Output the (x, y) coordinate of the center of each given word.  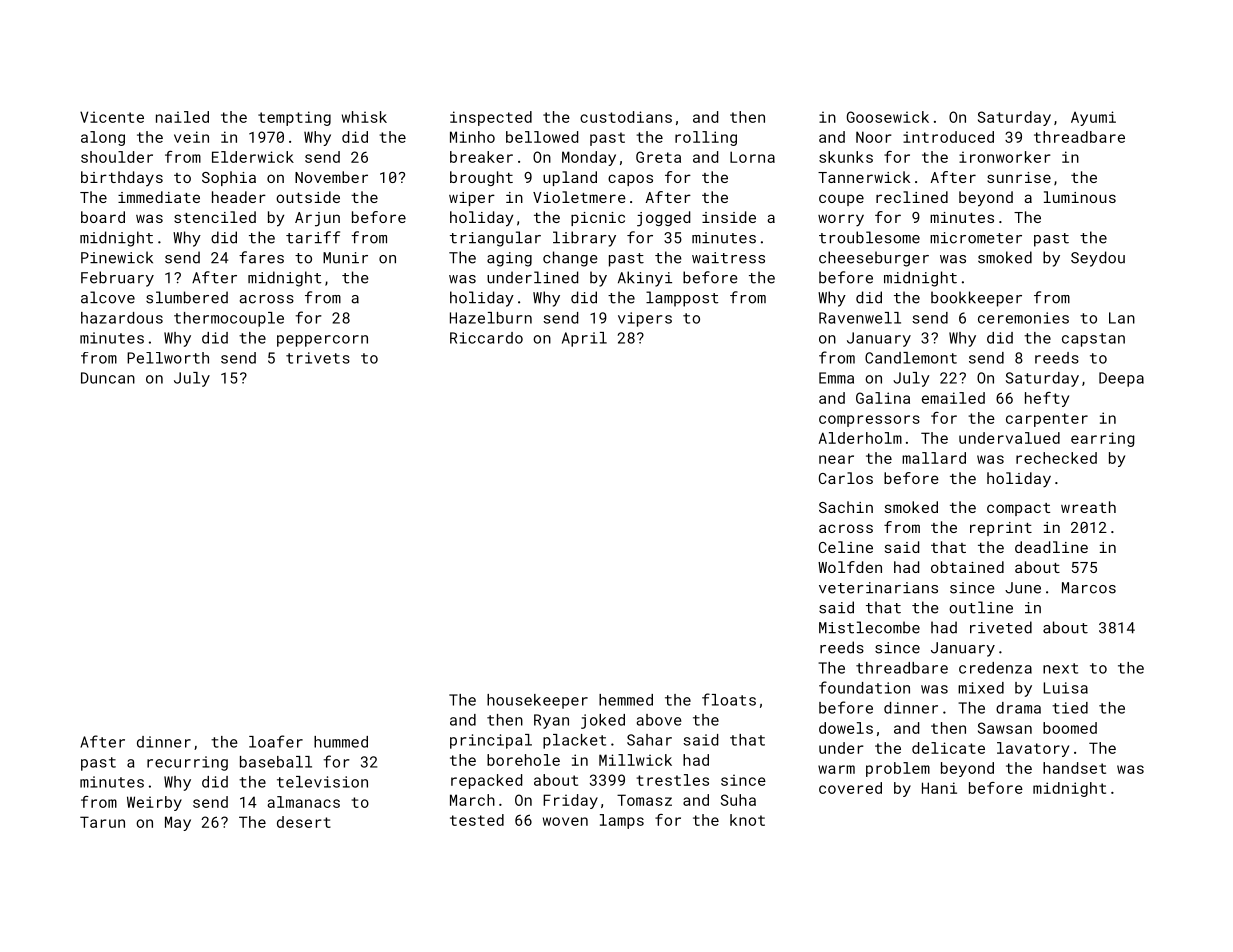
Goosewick (888, 117)
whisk (364, 117)
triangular (495, 239)
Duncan (108, 378)
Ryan (551, 721)
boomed (1070, 728)
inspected (491, 118)
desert (304, 822)
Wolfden (850, 567)
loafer (276, 741)
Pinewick (117, 257)
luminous (1080, 197)
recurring (187, 763)
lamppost (682, 299)
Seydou (1098, 259)
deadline (1051, 547)
